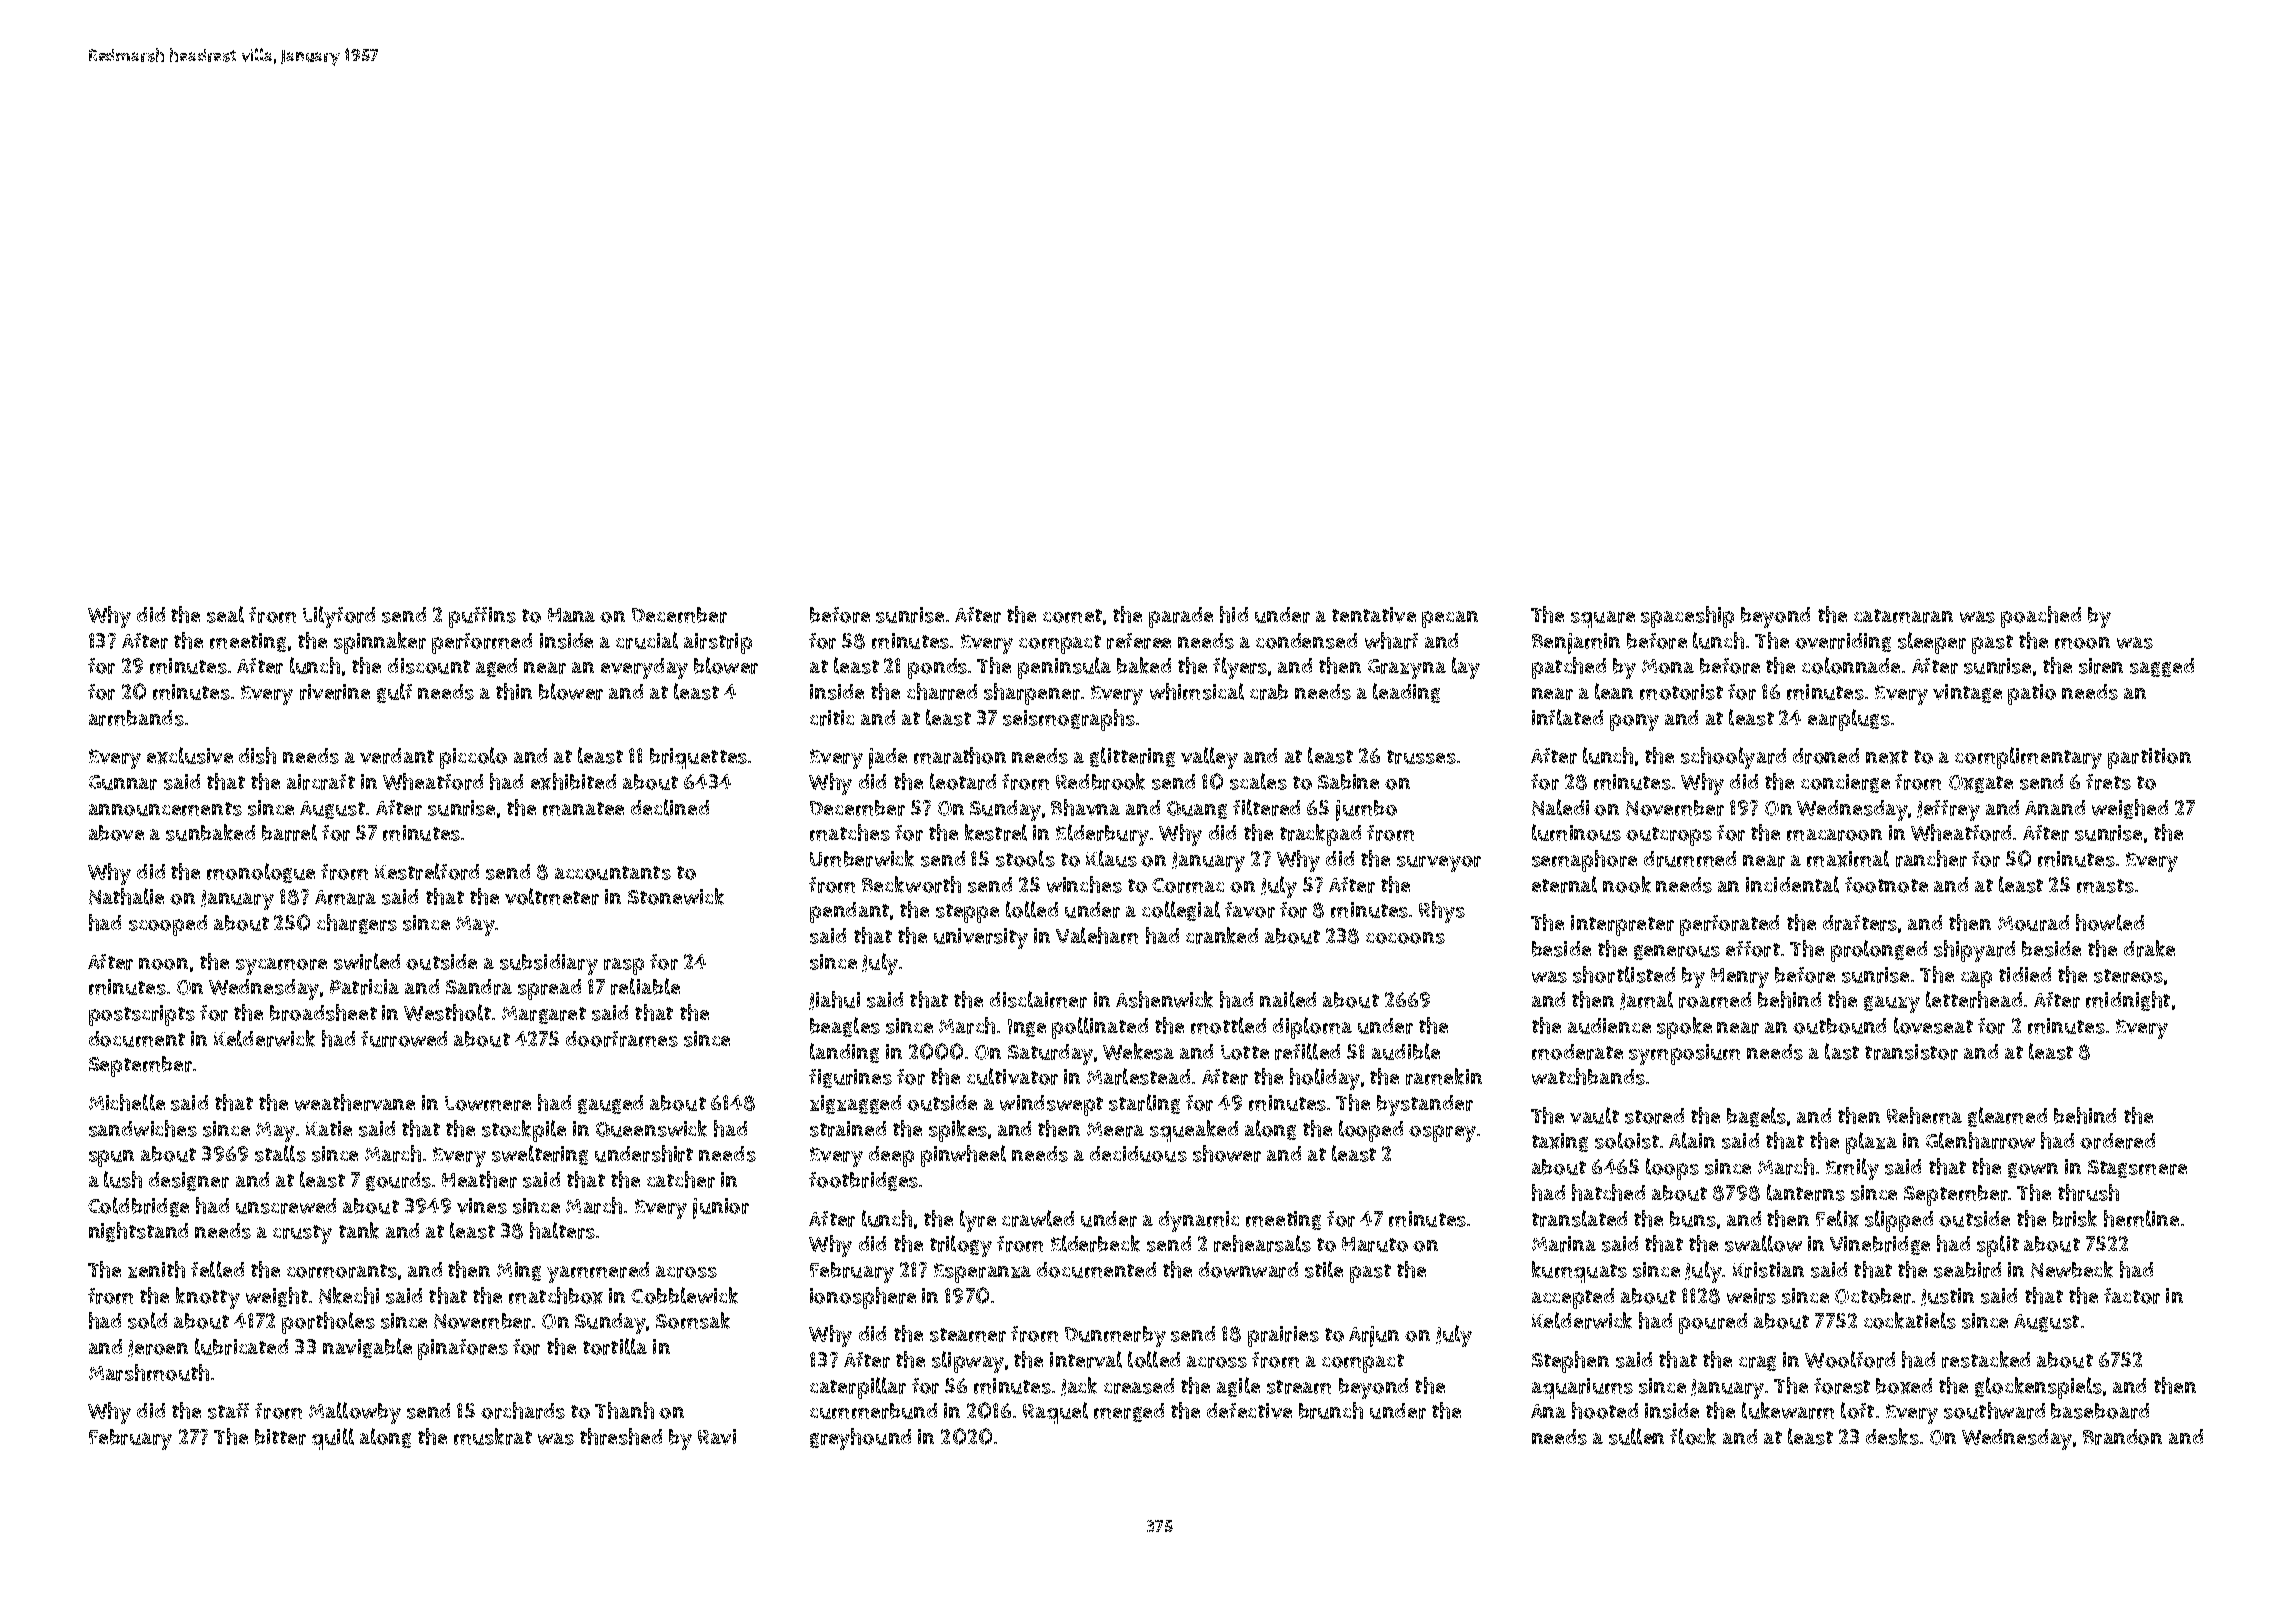 Image resolution: width=2292 pixels, height=1620 pixels. What do you see at coordinates (2041, 617) in the page?
I see `poached` at bounding box center [2041, 617].
